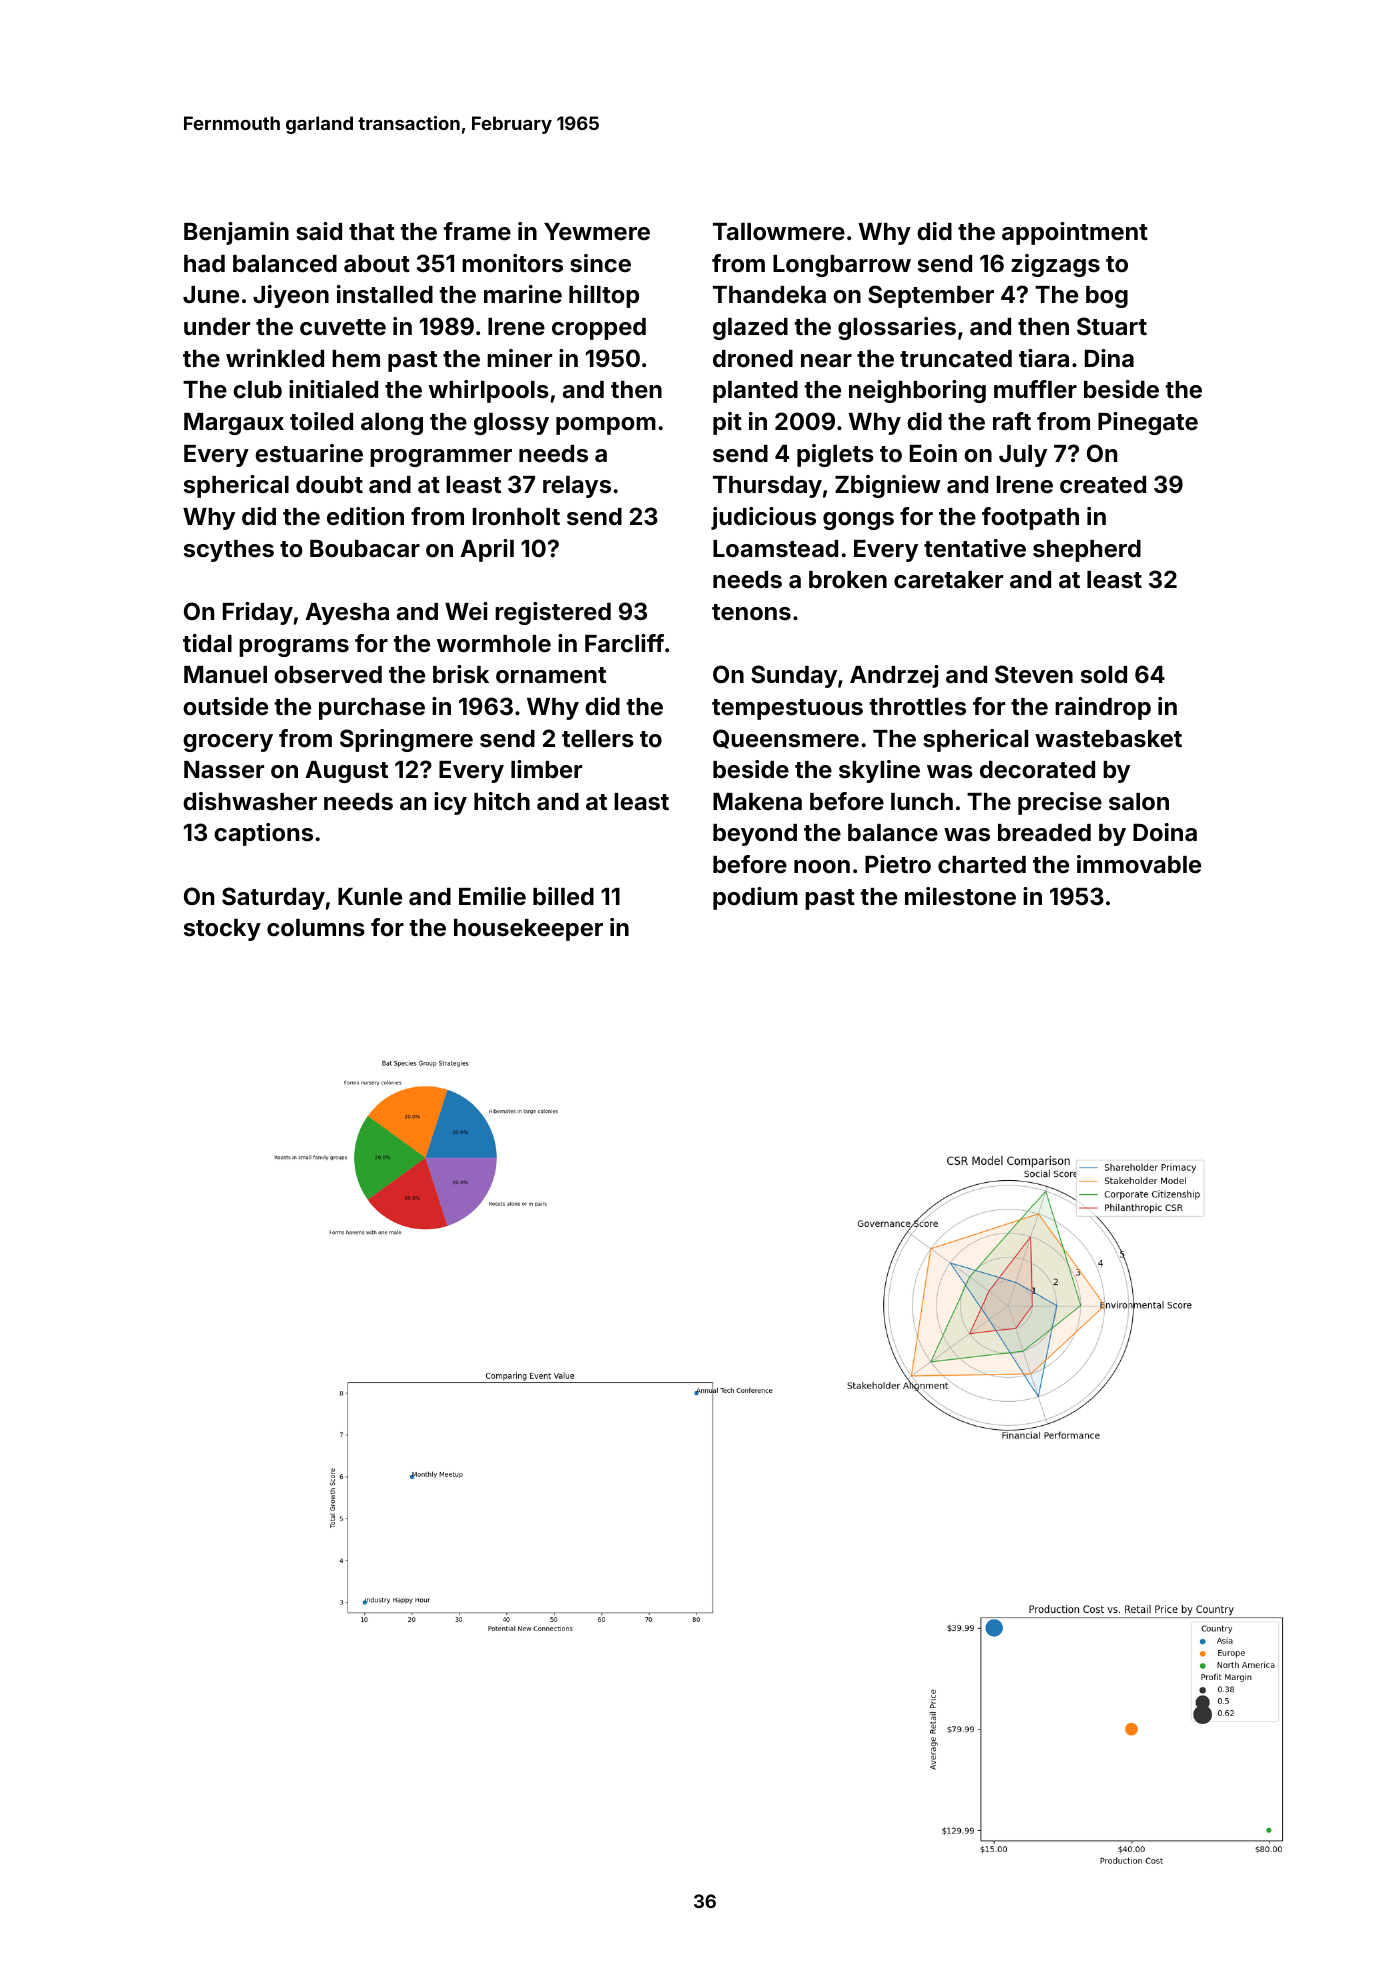  Describe the element at coordinates (779, 232) in the page. I see `Tallowmere` at that location.
